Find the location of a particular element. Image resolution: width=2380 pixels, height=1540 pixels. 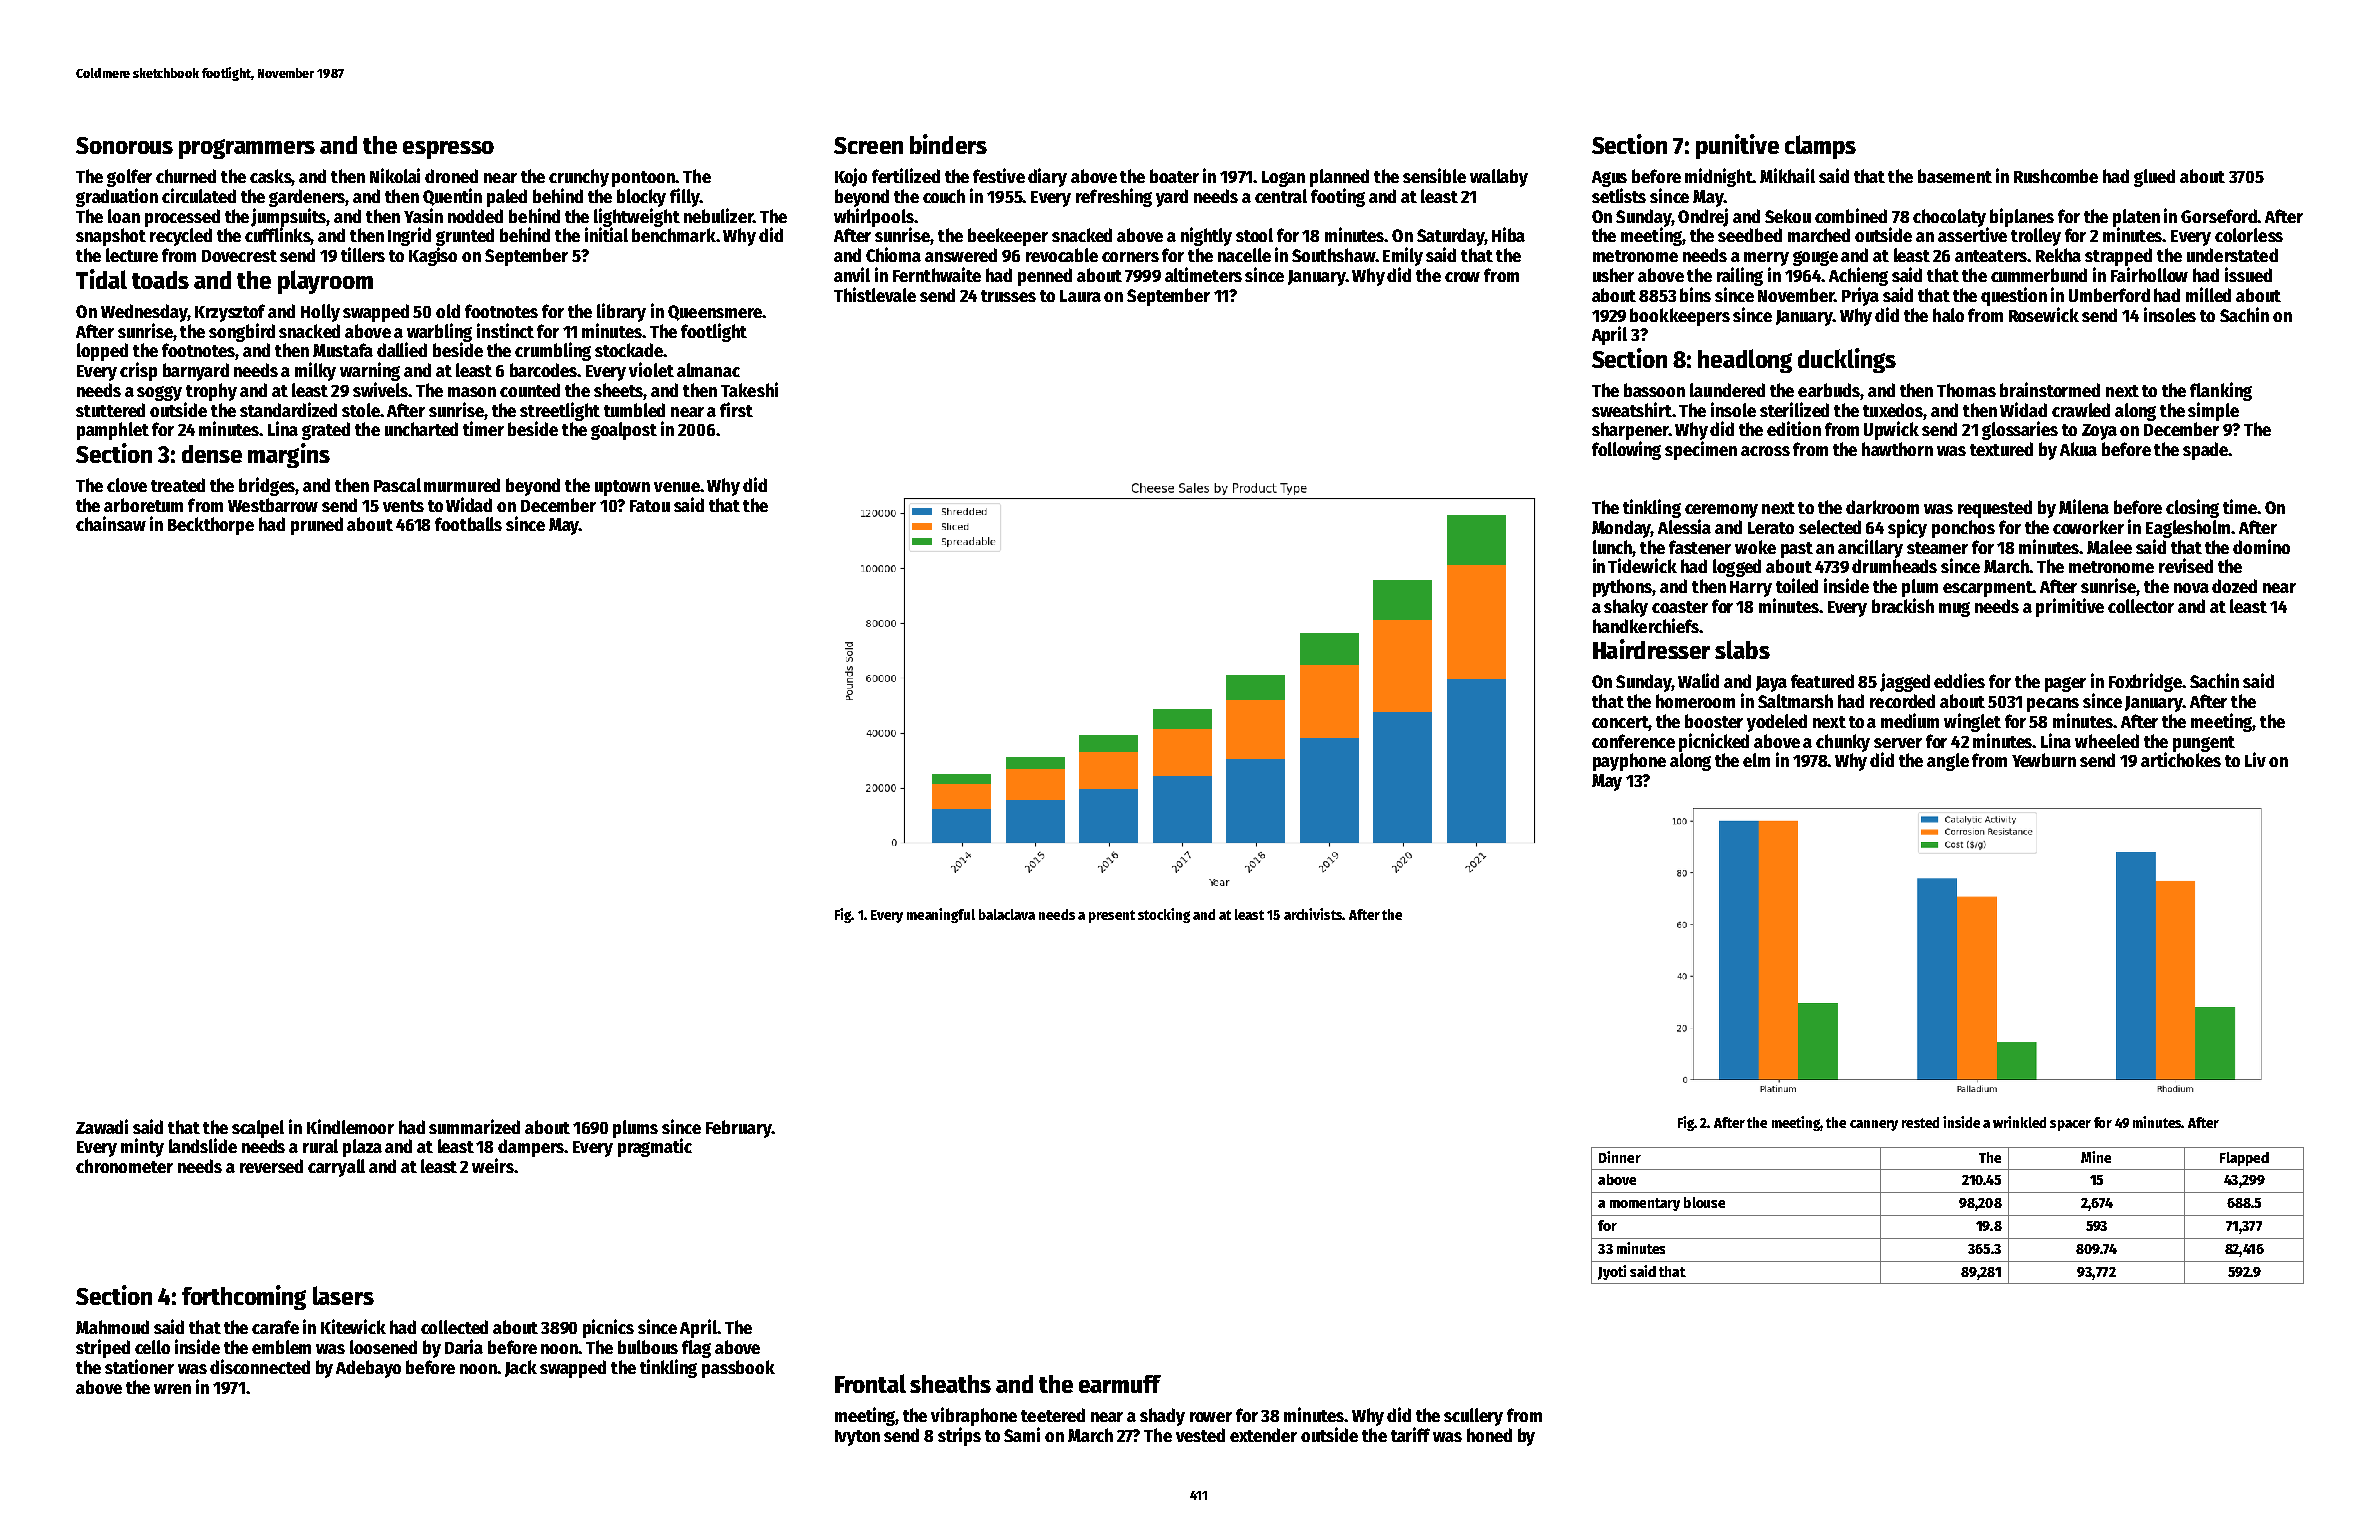

espresso is located at coordinates (448, 150).
